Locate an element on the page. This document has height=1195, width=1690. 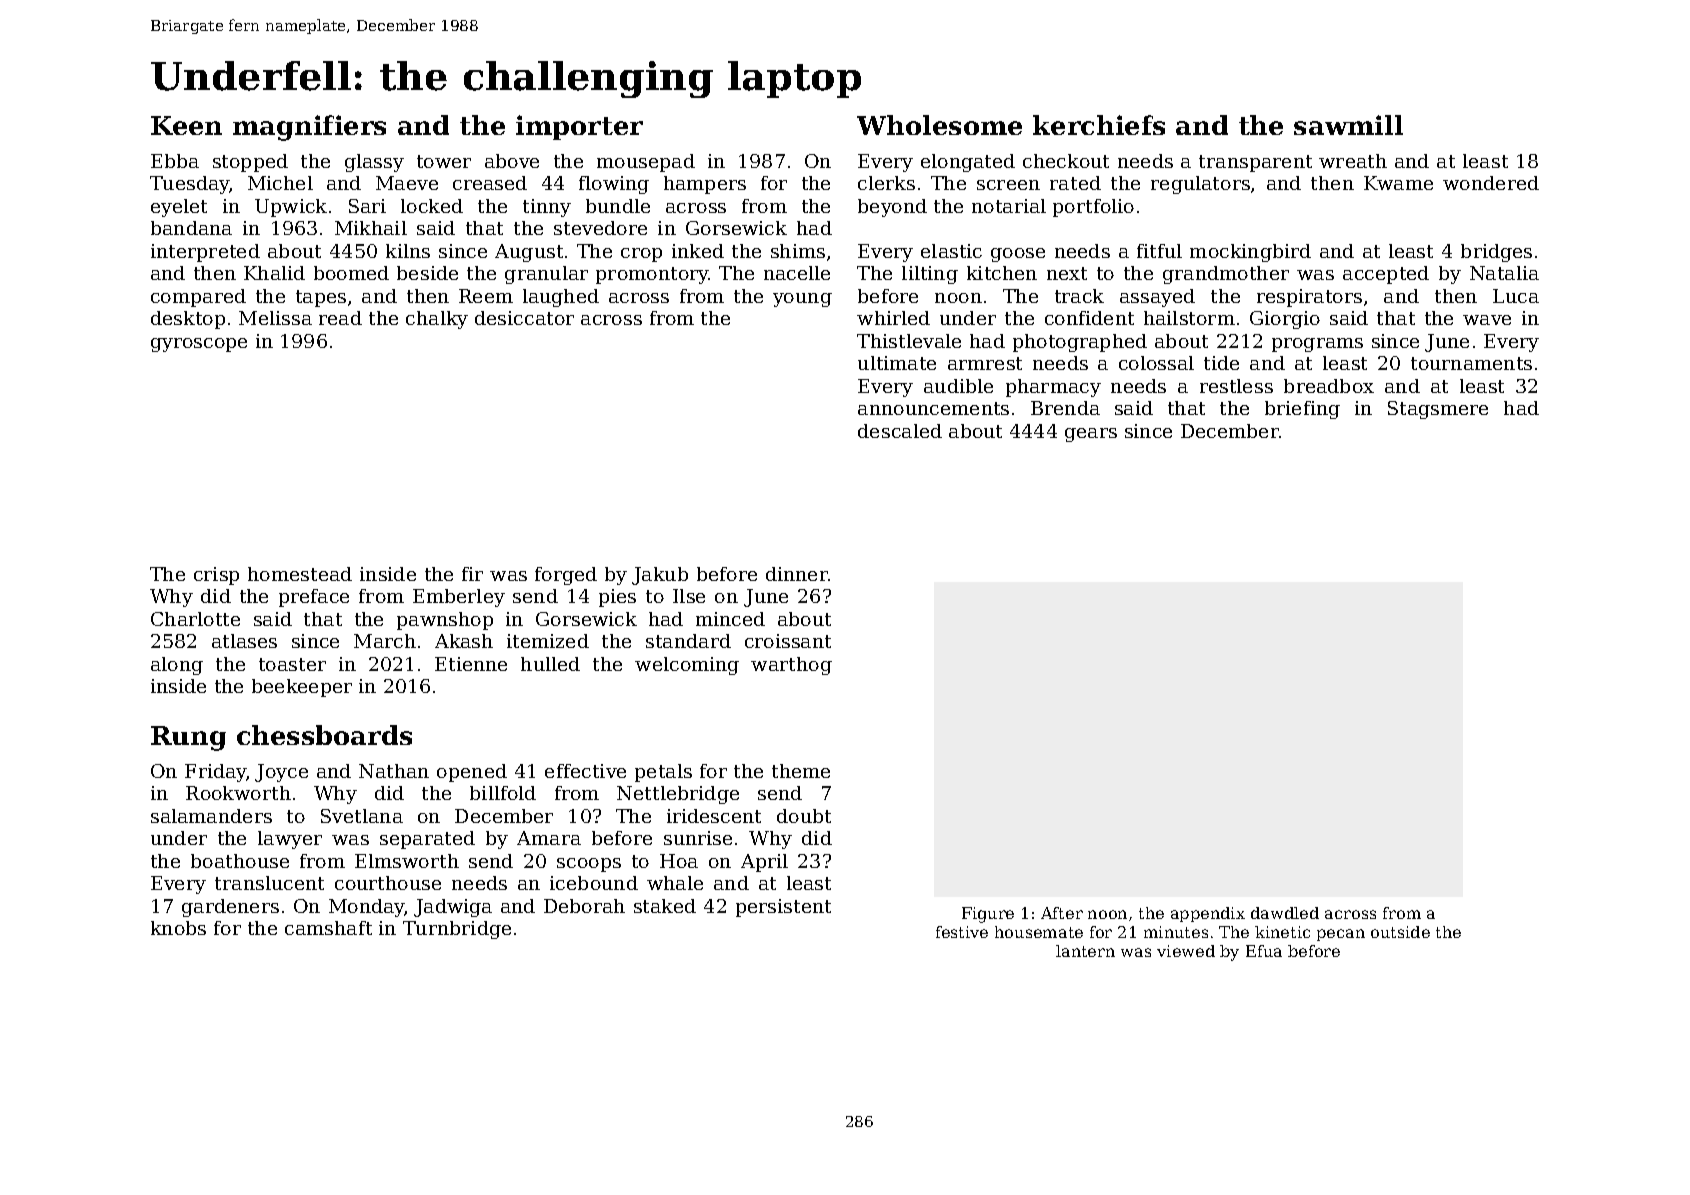
descaled is located at coordinates (900, 431).
